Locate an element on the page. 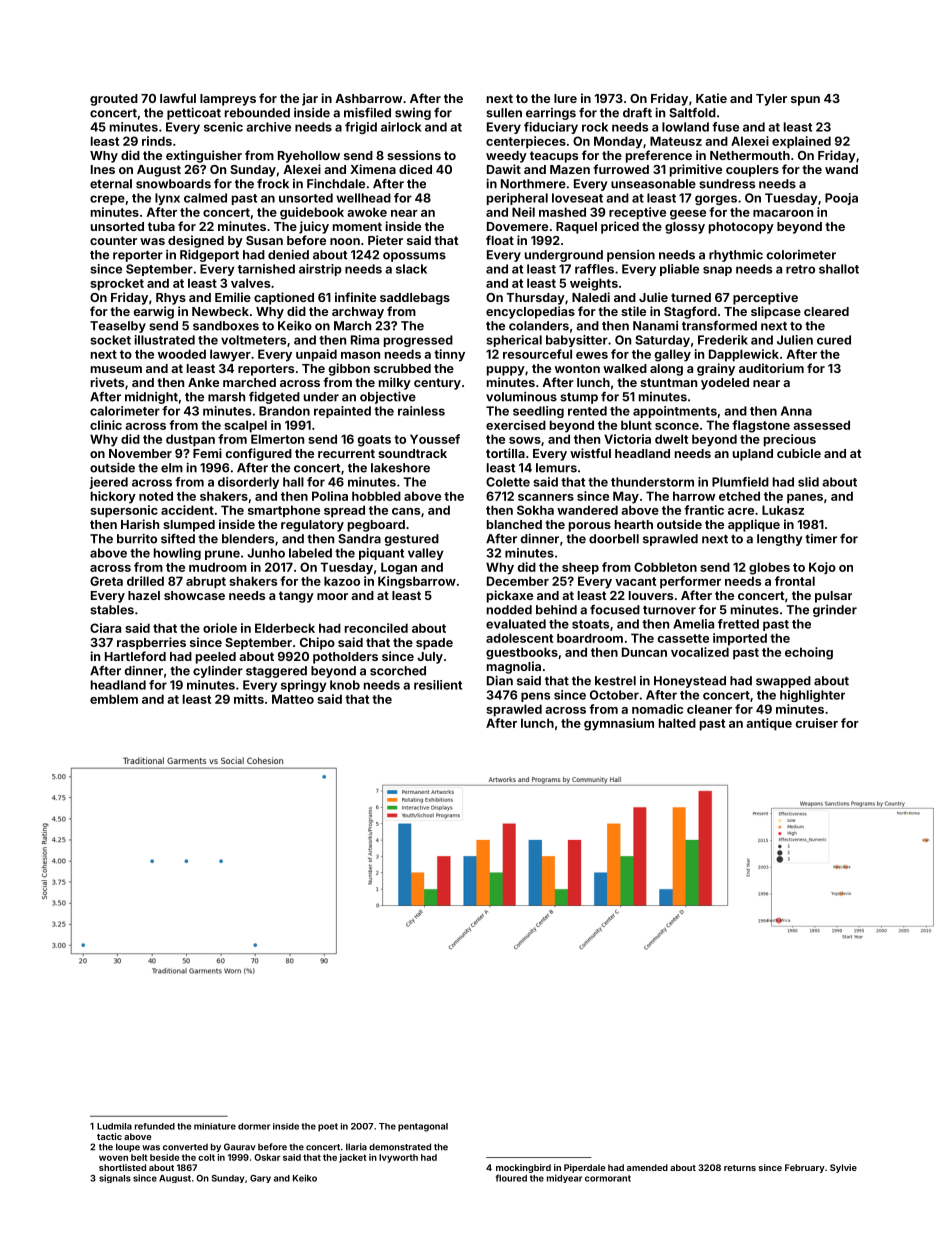 This document has height=1233, width=952. gymnasium is located at coordinates (619, 724).
